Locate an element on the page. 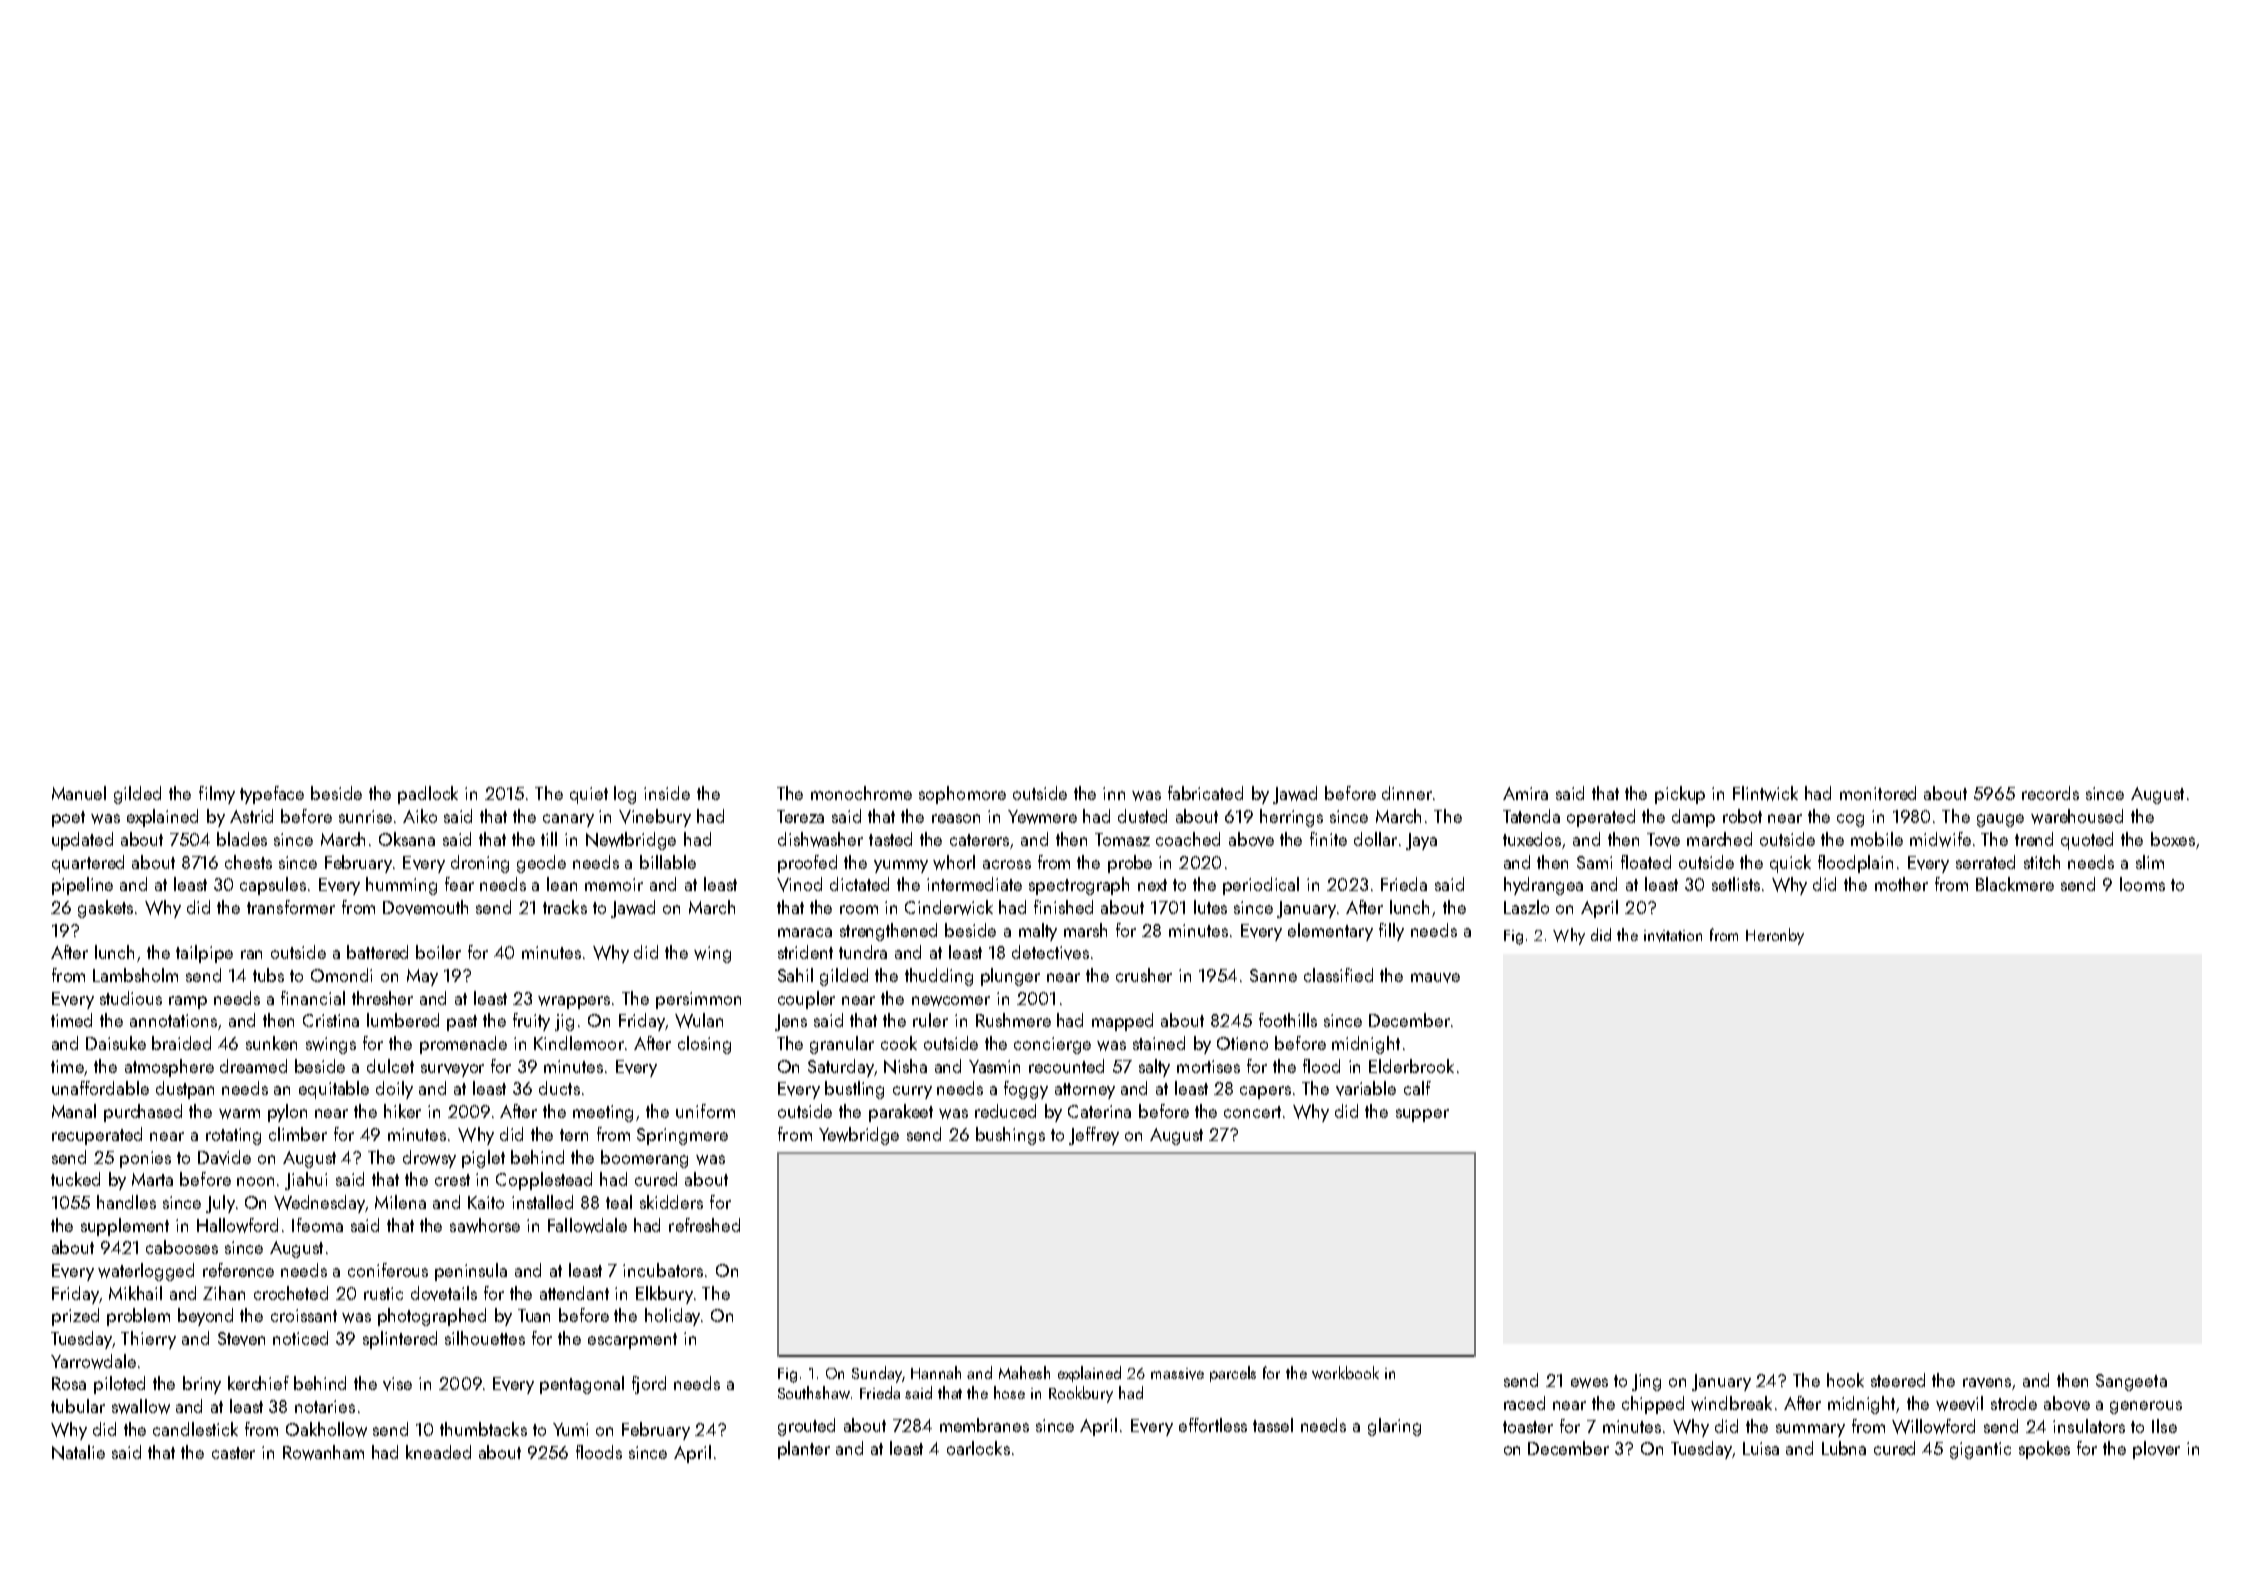 This page has height=1593, width=2253. attendant is located at coordinates (574, 1293).
